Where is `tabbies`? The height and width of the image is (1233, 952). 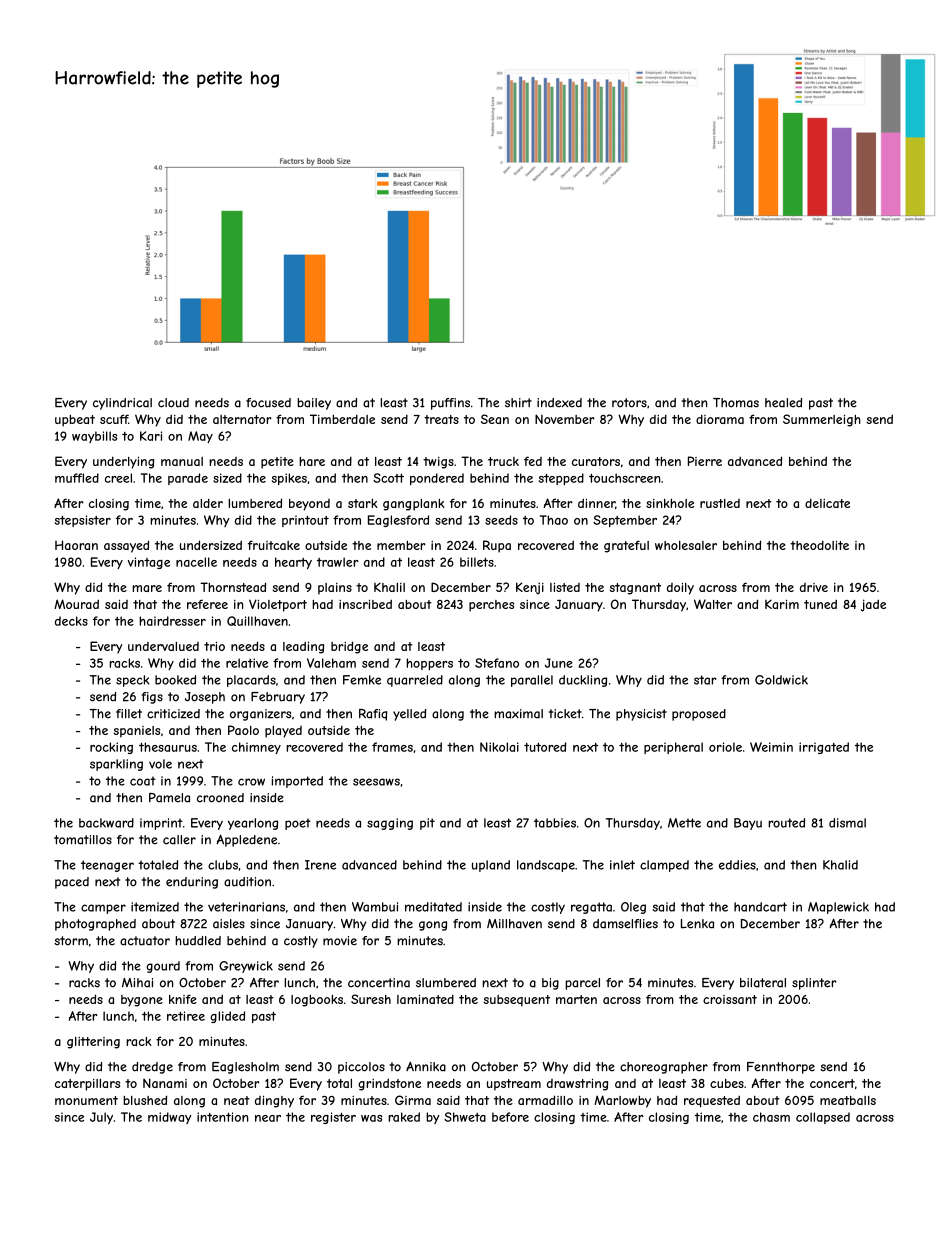
tabbies is located at coordinates (555, 823).
